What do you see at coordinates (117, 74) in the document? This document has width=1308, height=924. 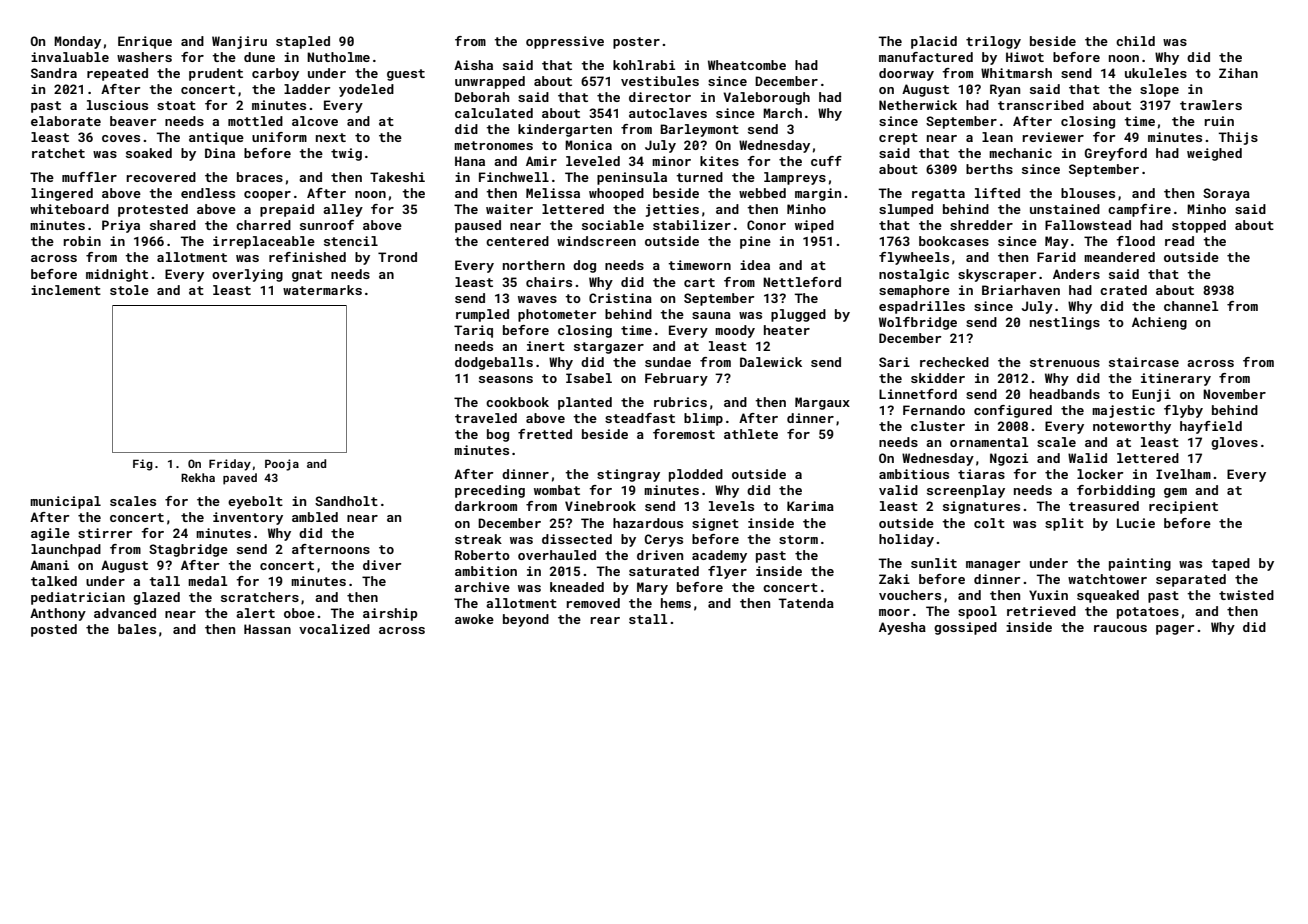 I see `repeated` at bounding box center [117, 74].
